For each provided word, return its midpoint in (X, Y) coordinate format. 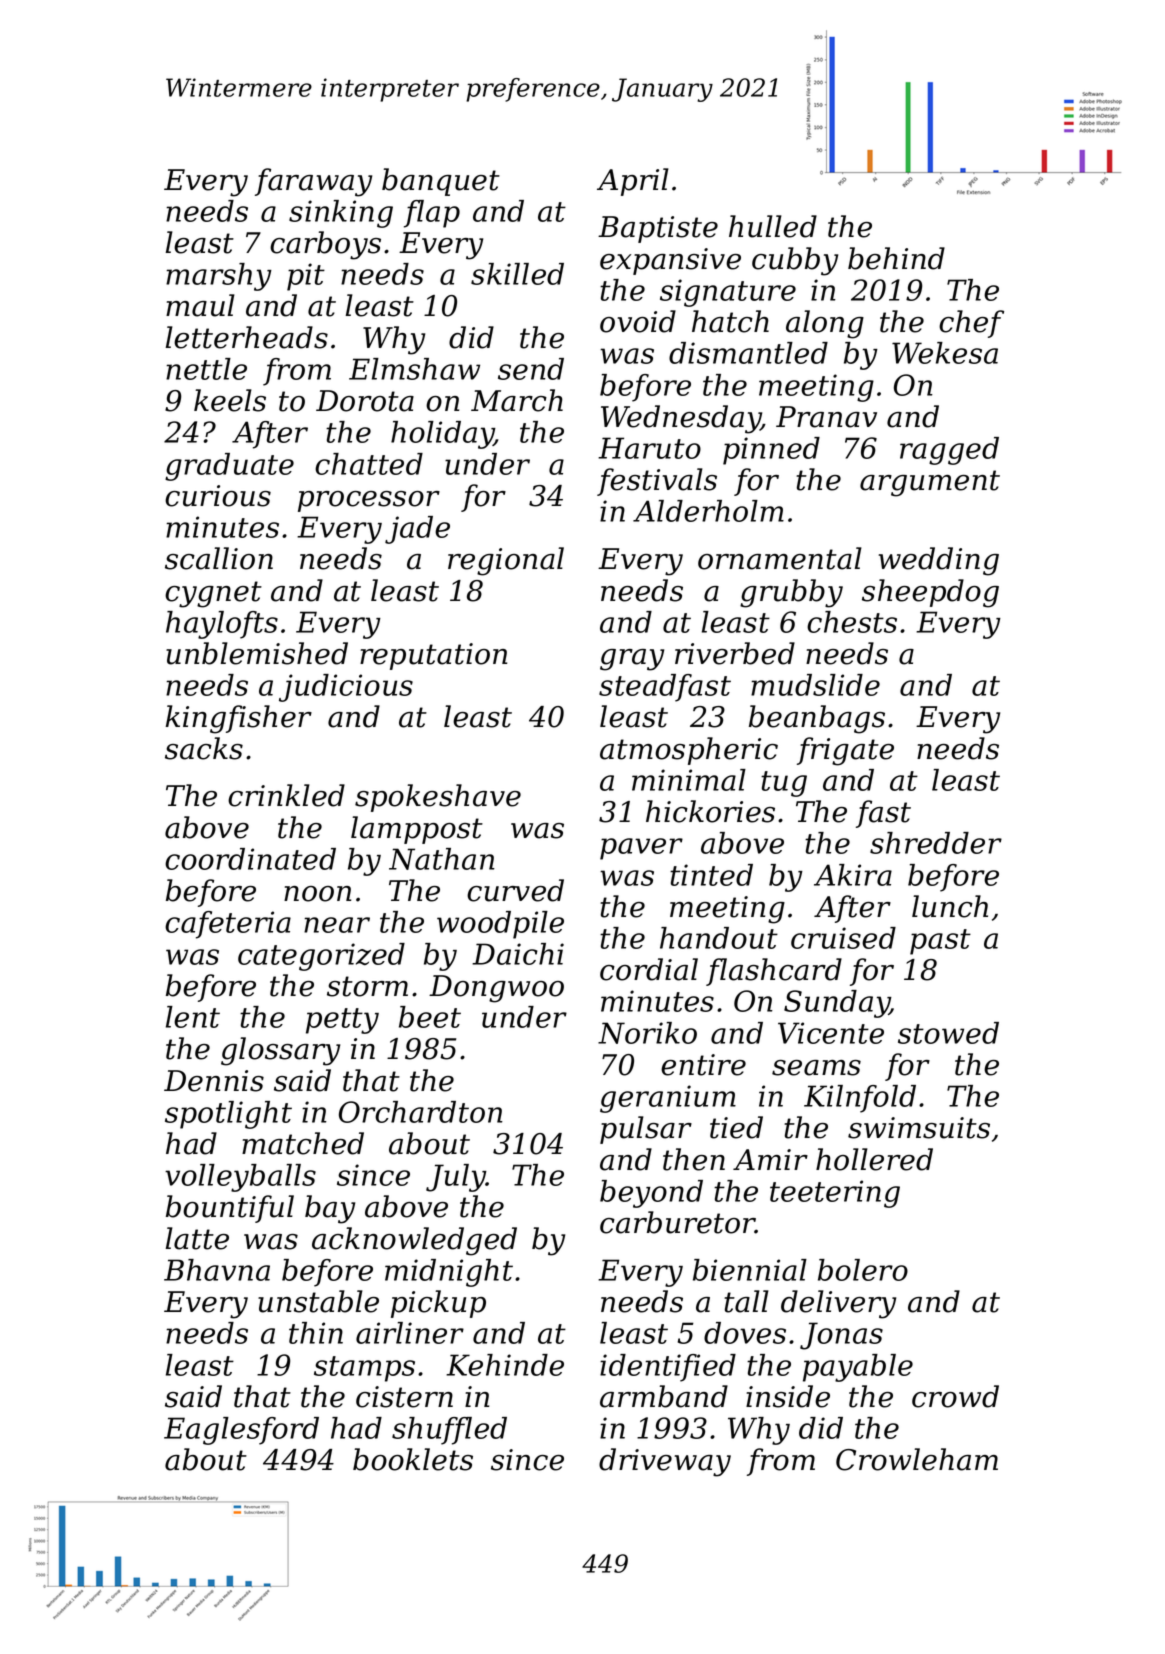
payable (858, 1368)
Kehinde (505, 1365)
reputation (433, 656)
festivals (657, 482)
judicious (346, 688)
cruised (843, 938)
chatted (369, 464)
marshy (219, 277)
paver (641, 849)
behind (896, 258)
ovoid (638, 321)
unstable (318, 1301)
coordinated (250, 859)
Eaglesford (241, 1431)
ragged (949, 451)
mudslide (815, 685)
